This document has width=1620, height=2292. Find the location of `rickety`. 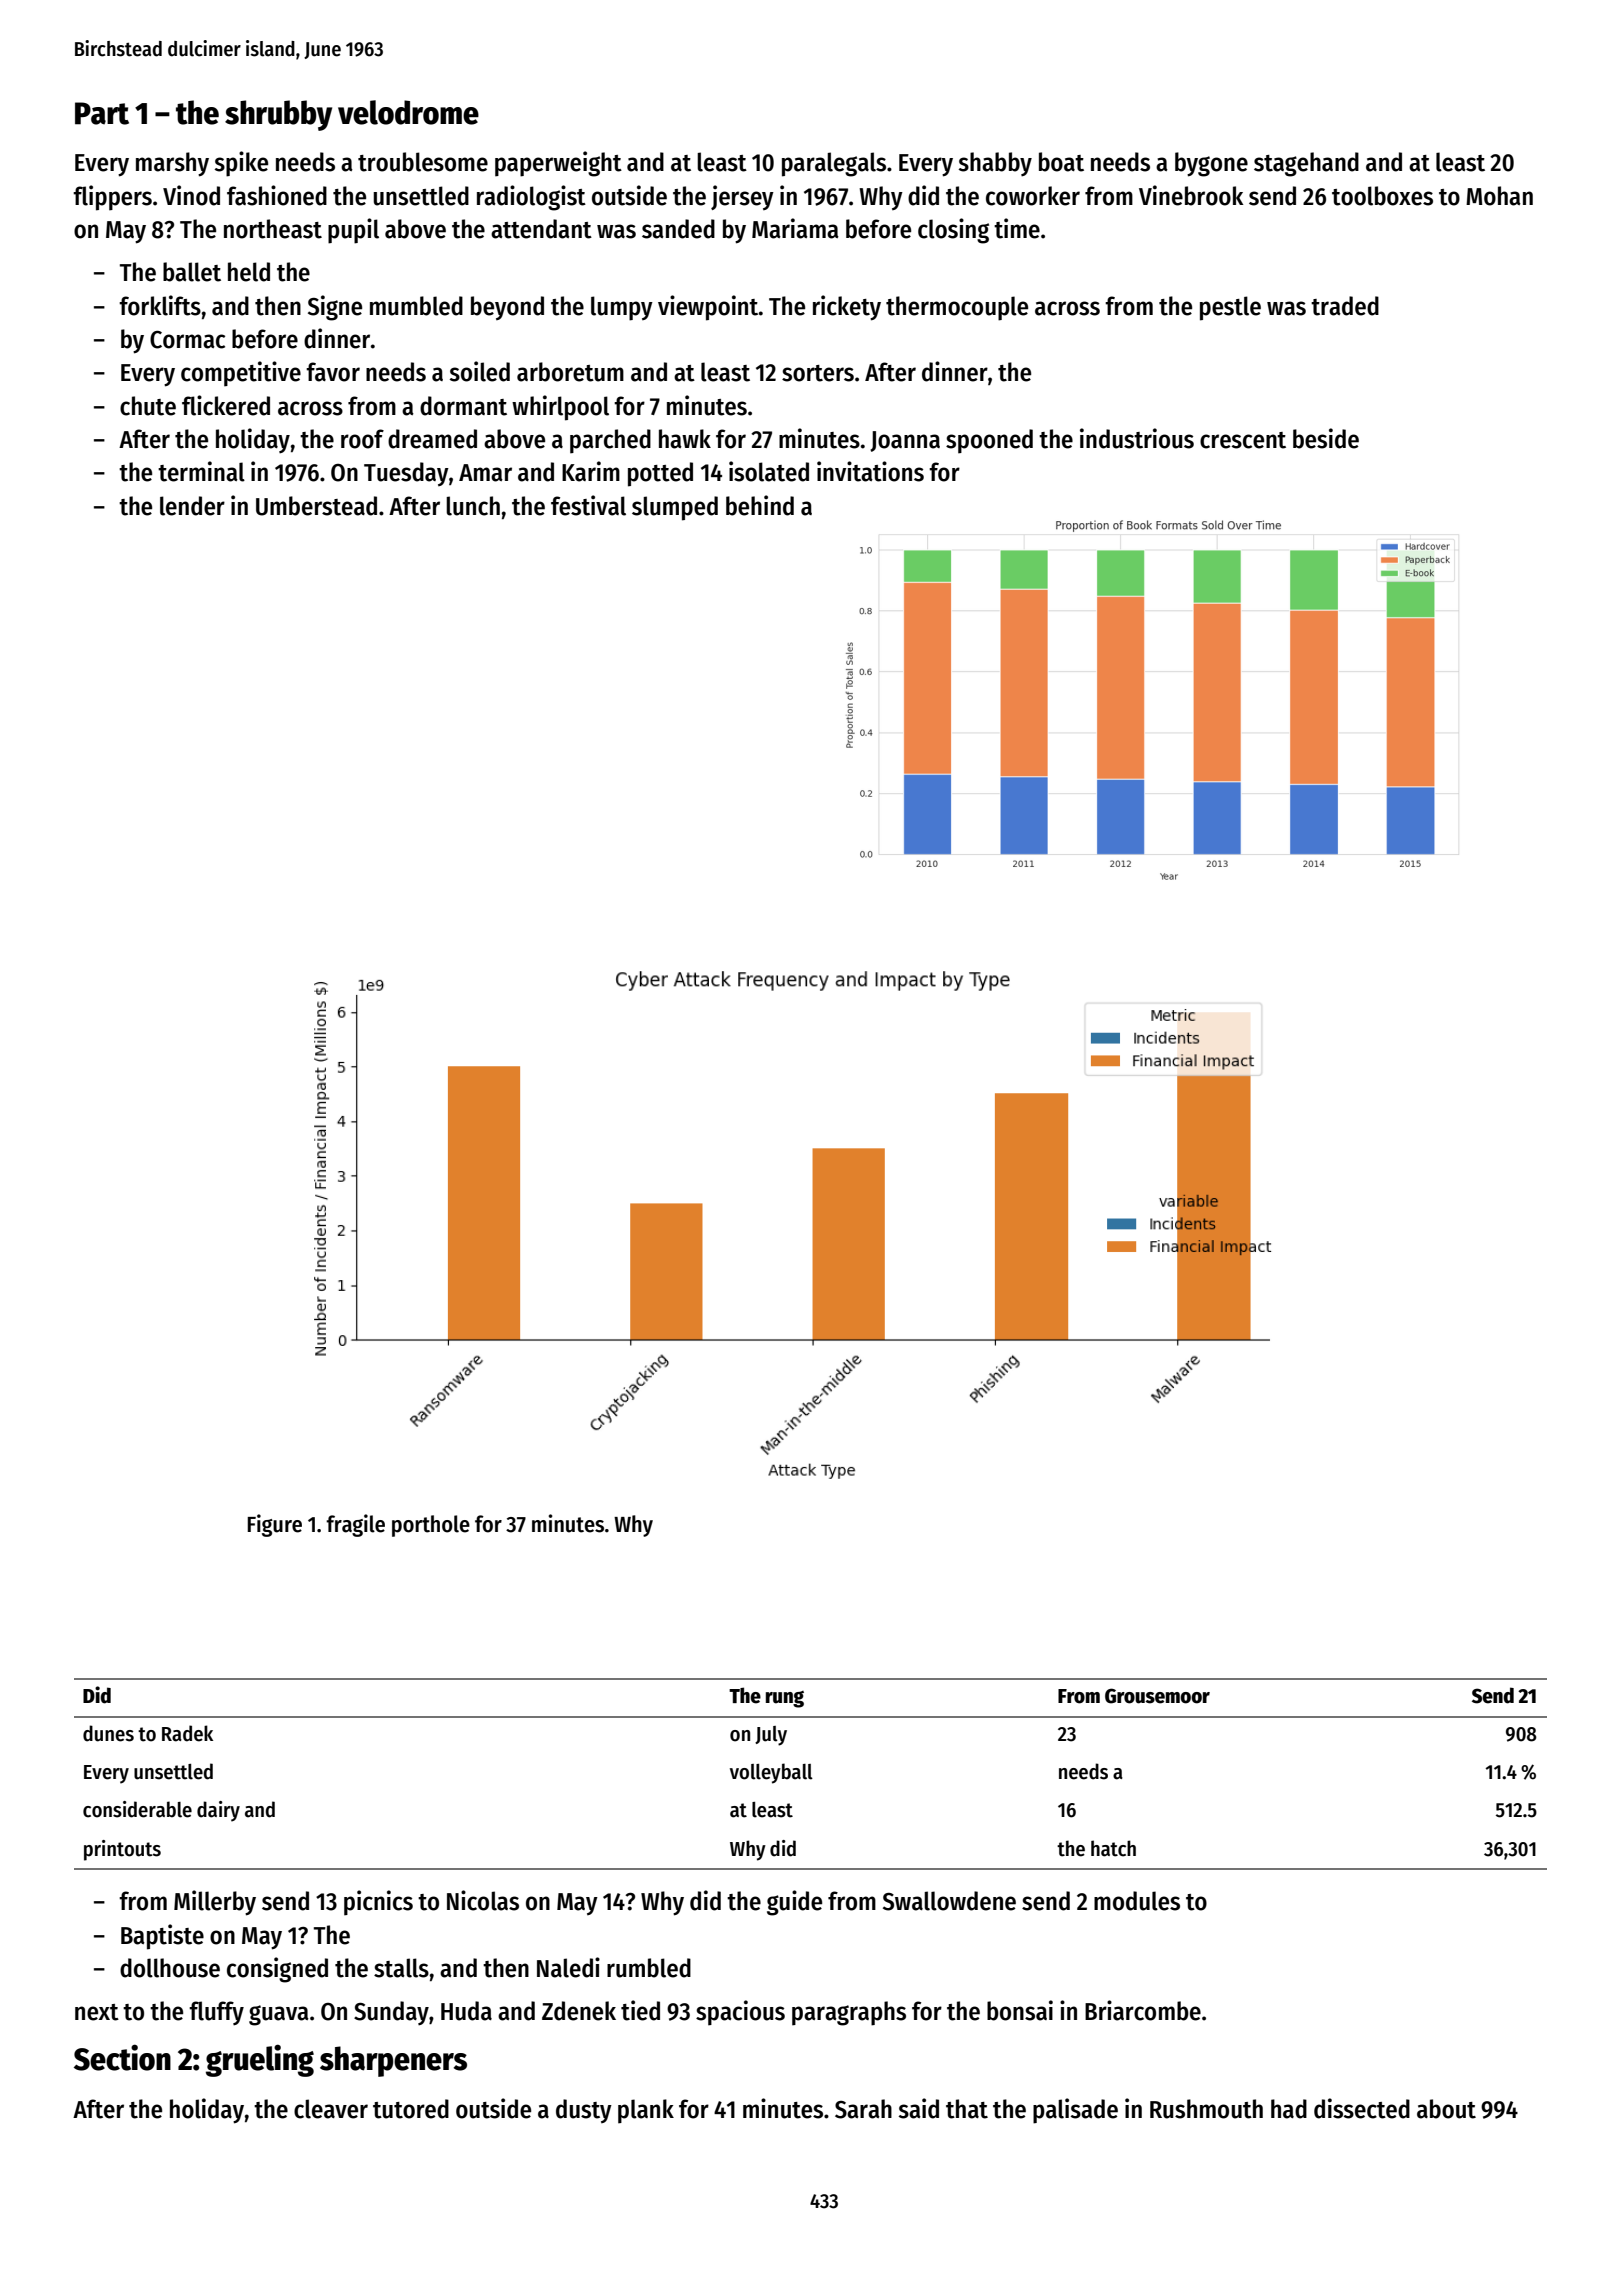

rickety is located at coordinates (847, 308).
